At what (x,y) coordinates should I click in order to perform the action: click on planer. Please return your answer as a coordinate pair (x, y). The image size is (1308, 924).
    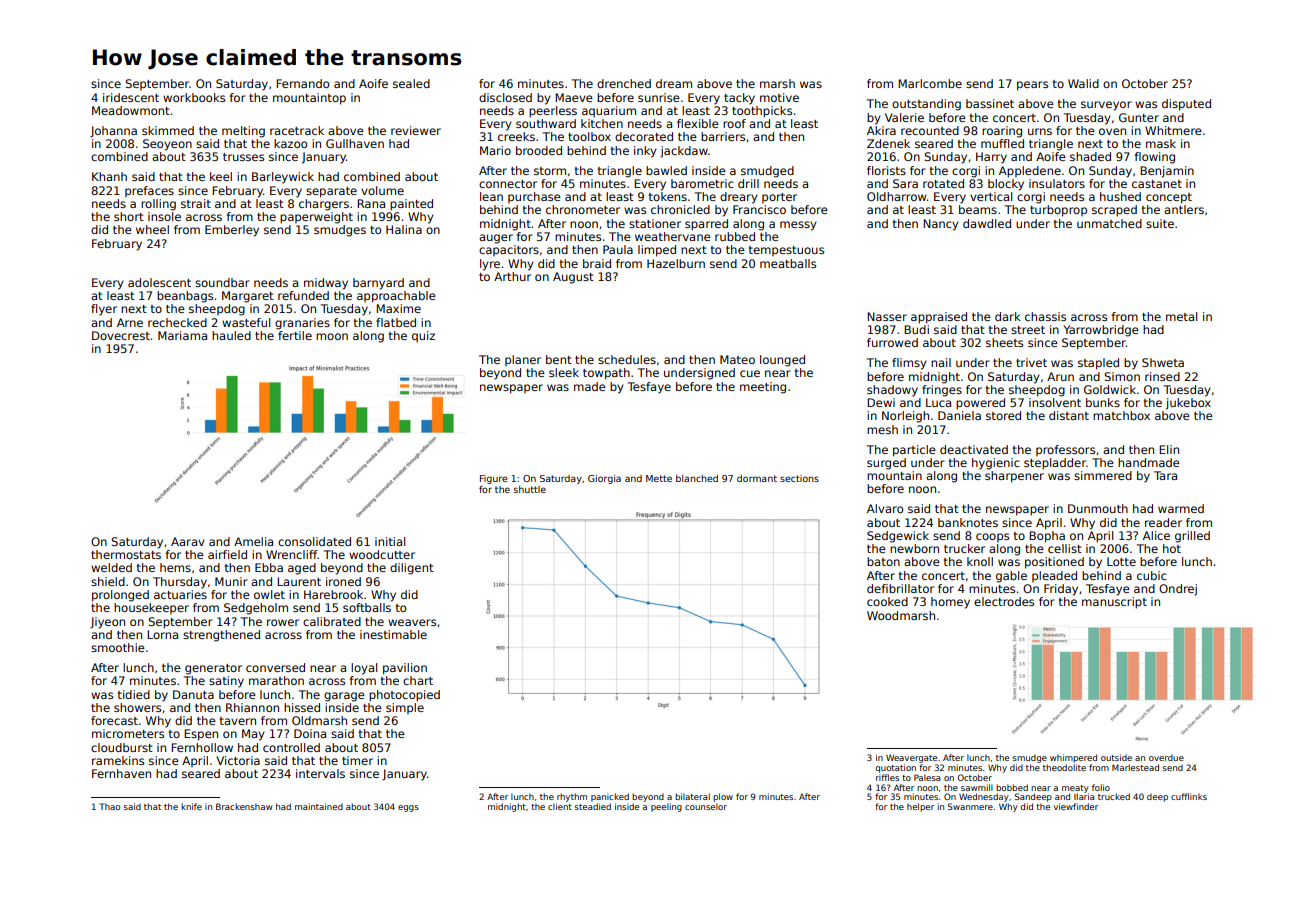
    Looking at the image, I should click on (523, 360).
